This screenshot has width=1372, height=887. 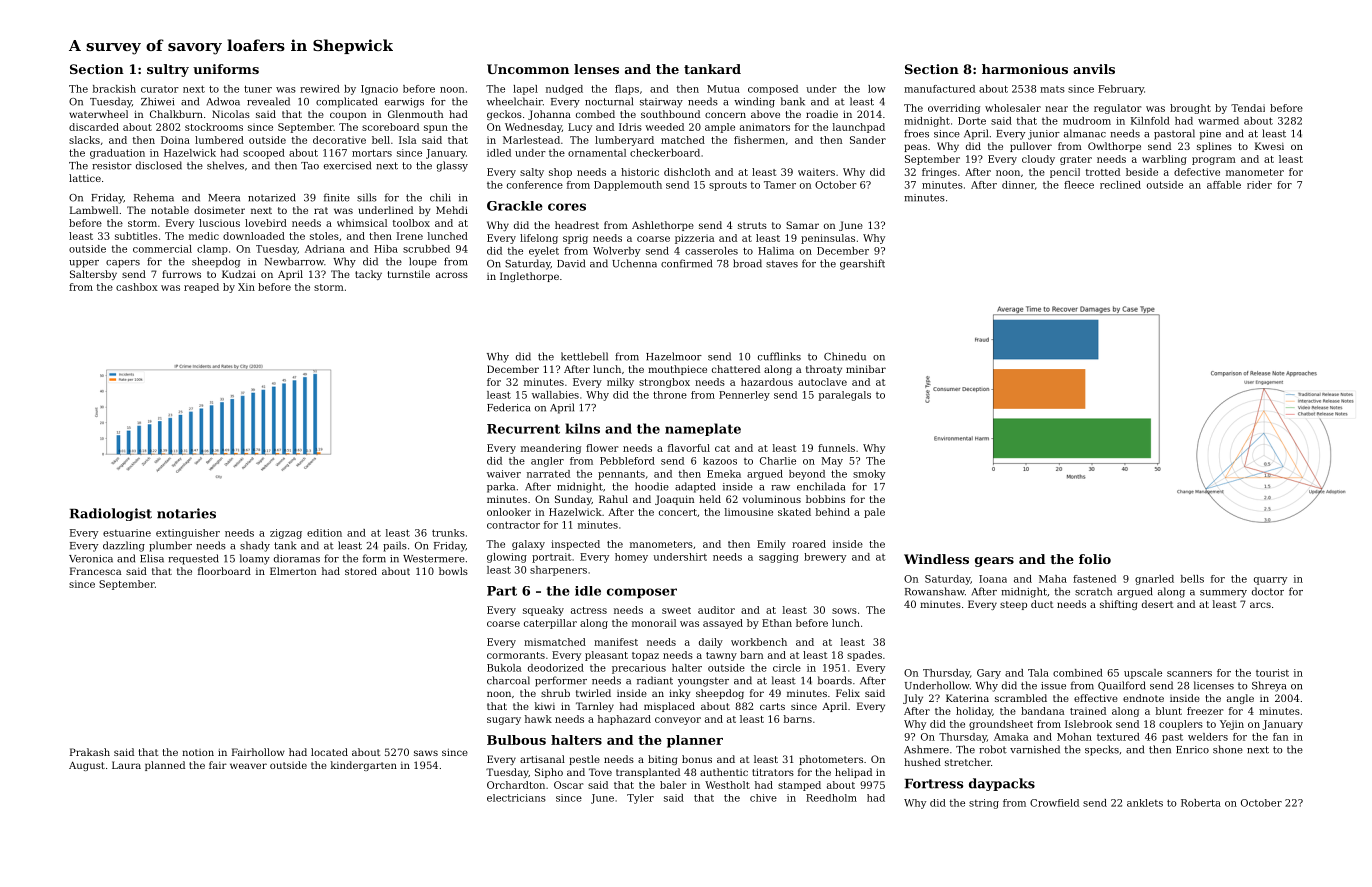 What do you see at coordinates (114, 89) in the screenshot?
I see `brackish` at bounding box center [114, 89].
